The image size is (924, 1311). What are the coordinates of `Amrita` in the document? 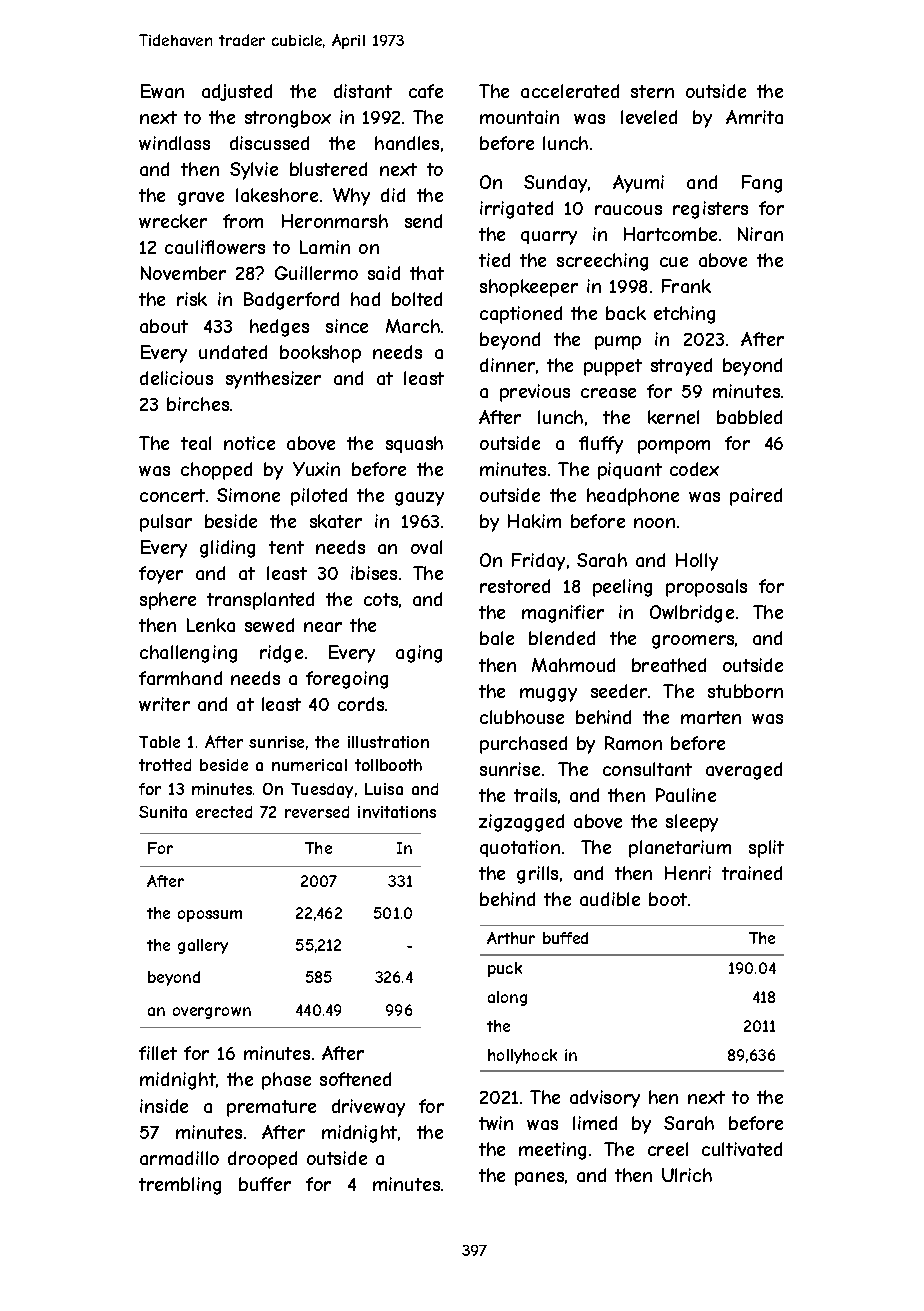 It's located at (754, 117).
